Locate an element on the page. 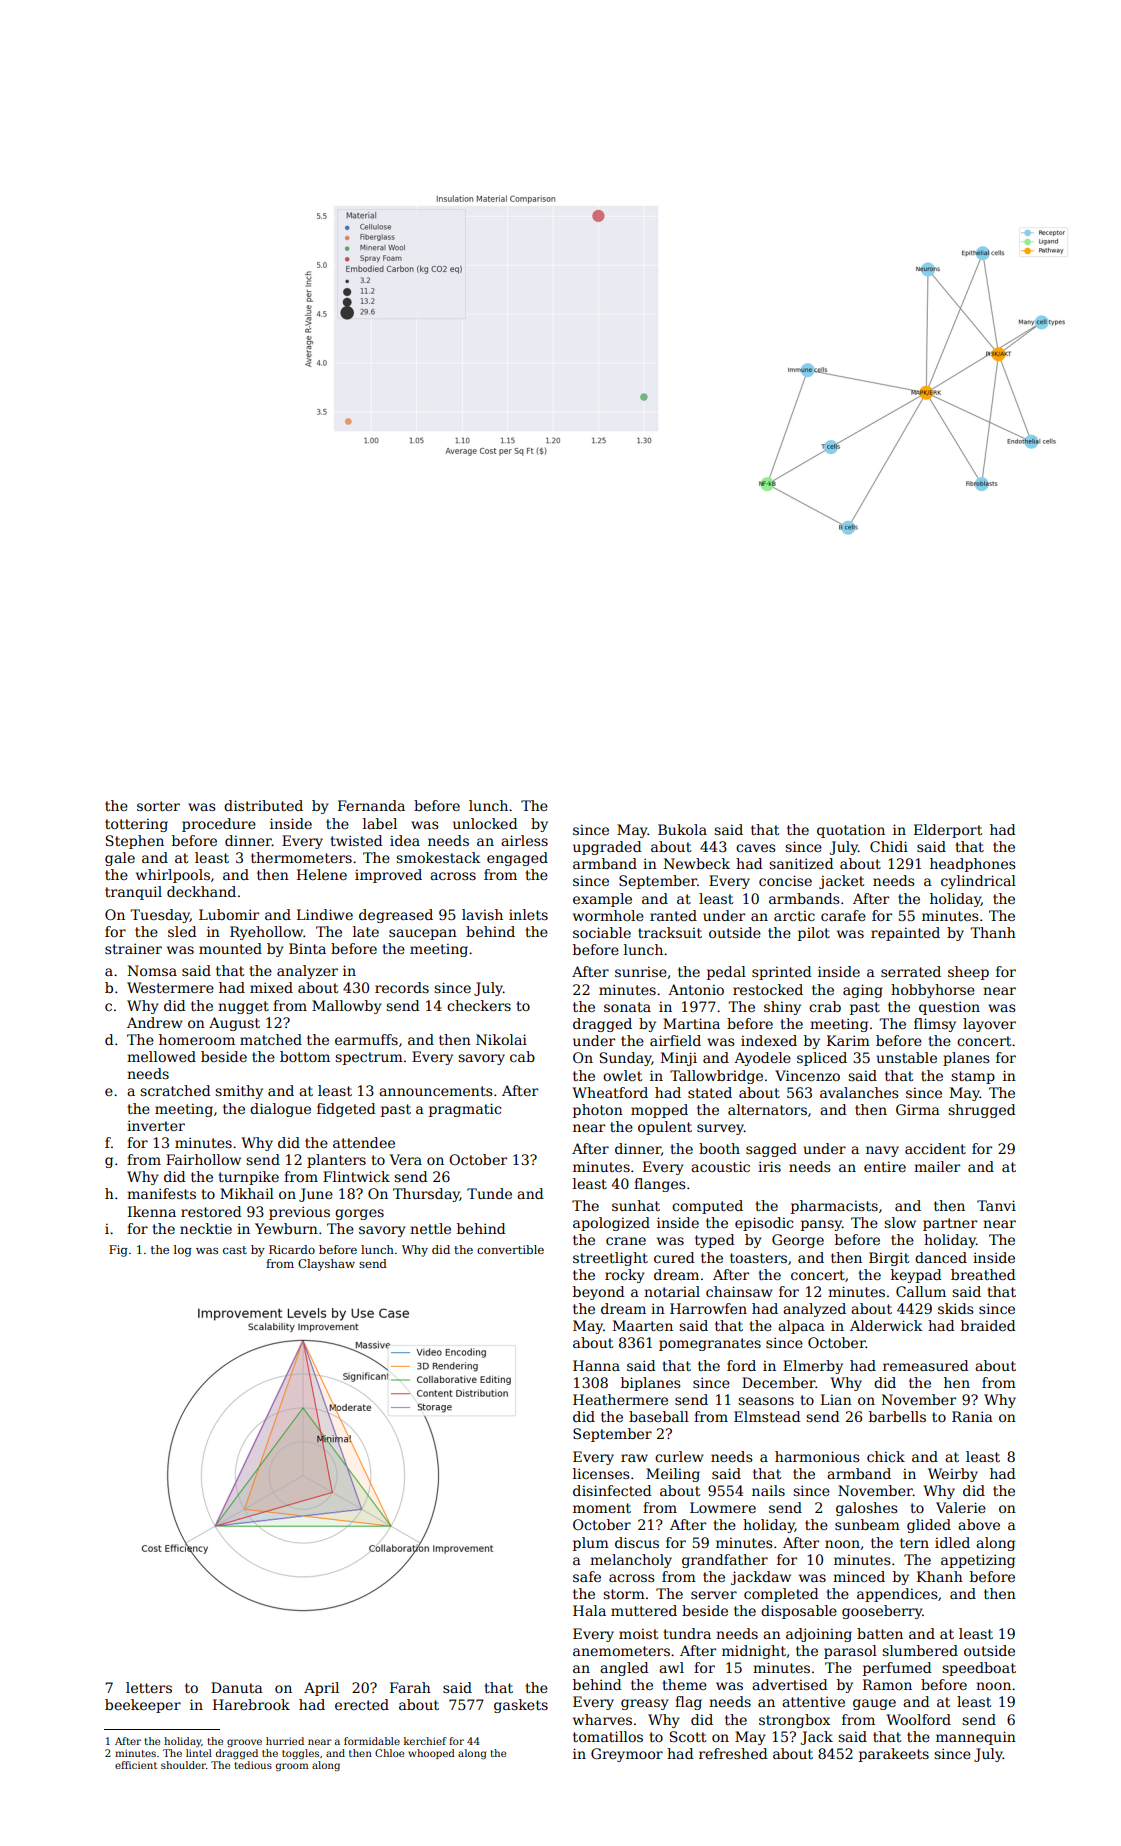 The image size is (1121, 1846). deckhand is located at coordinates (201, 891).
